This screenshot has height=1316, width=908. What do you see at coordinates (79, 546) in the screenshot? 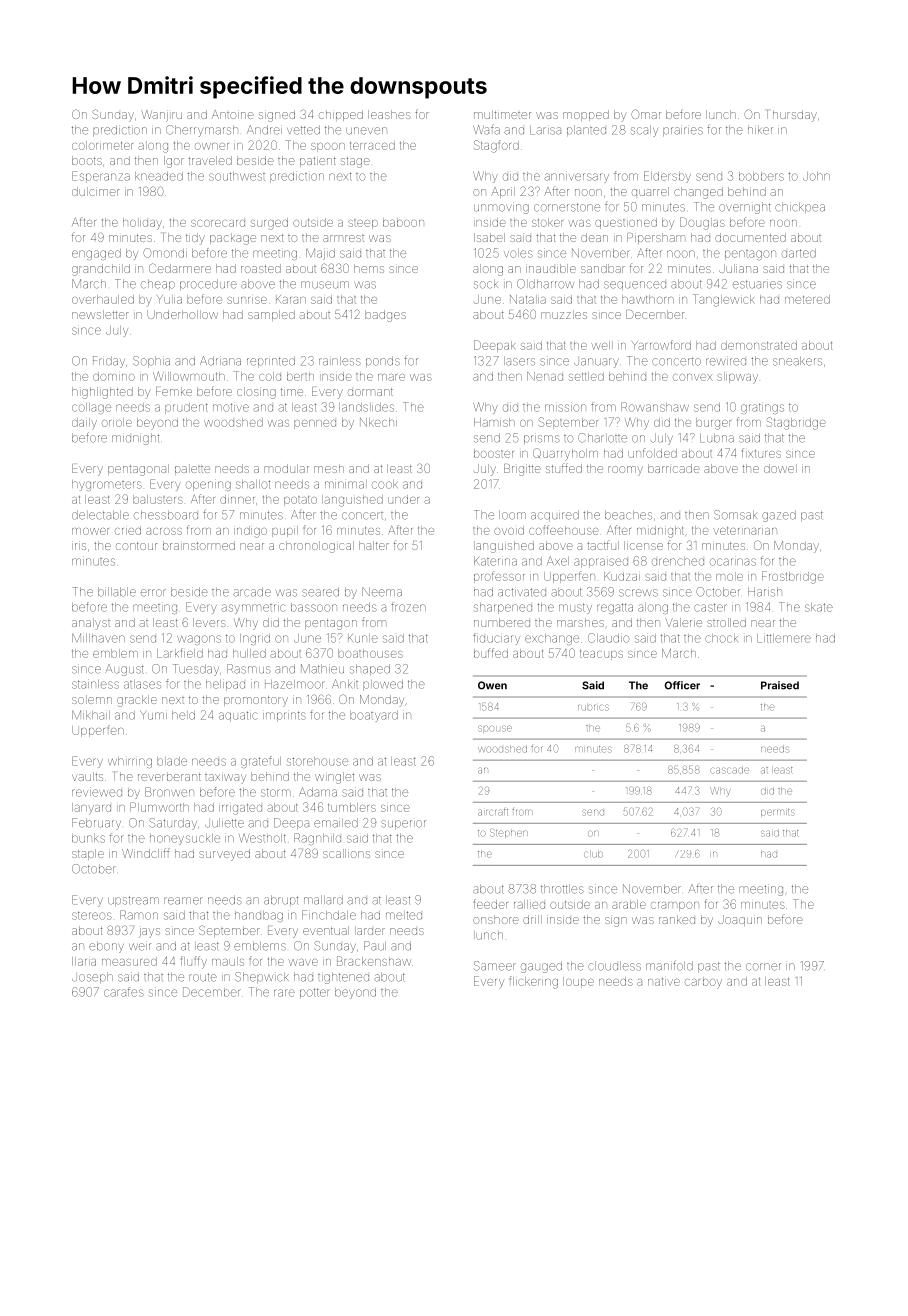
I see `iris` at bounding box center [79, 546].
